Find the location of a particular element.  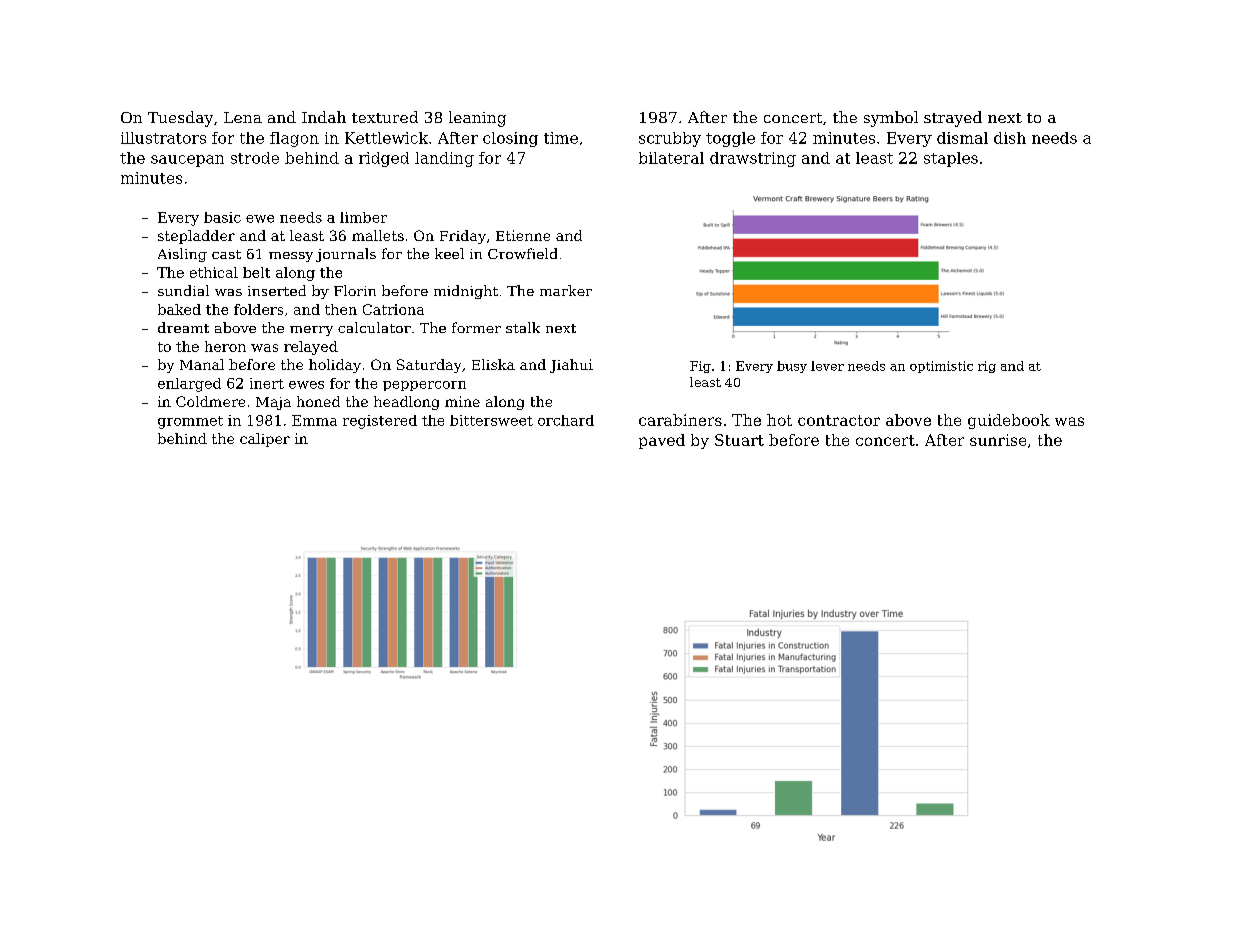

textured is located at coordinates (385, 117).
